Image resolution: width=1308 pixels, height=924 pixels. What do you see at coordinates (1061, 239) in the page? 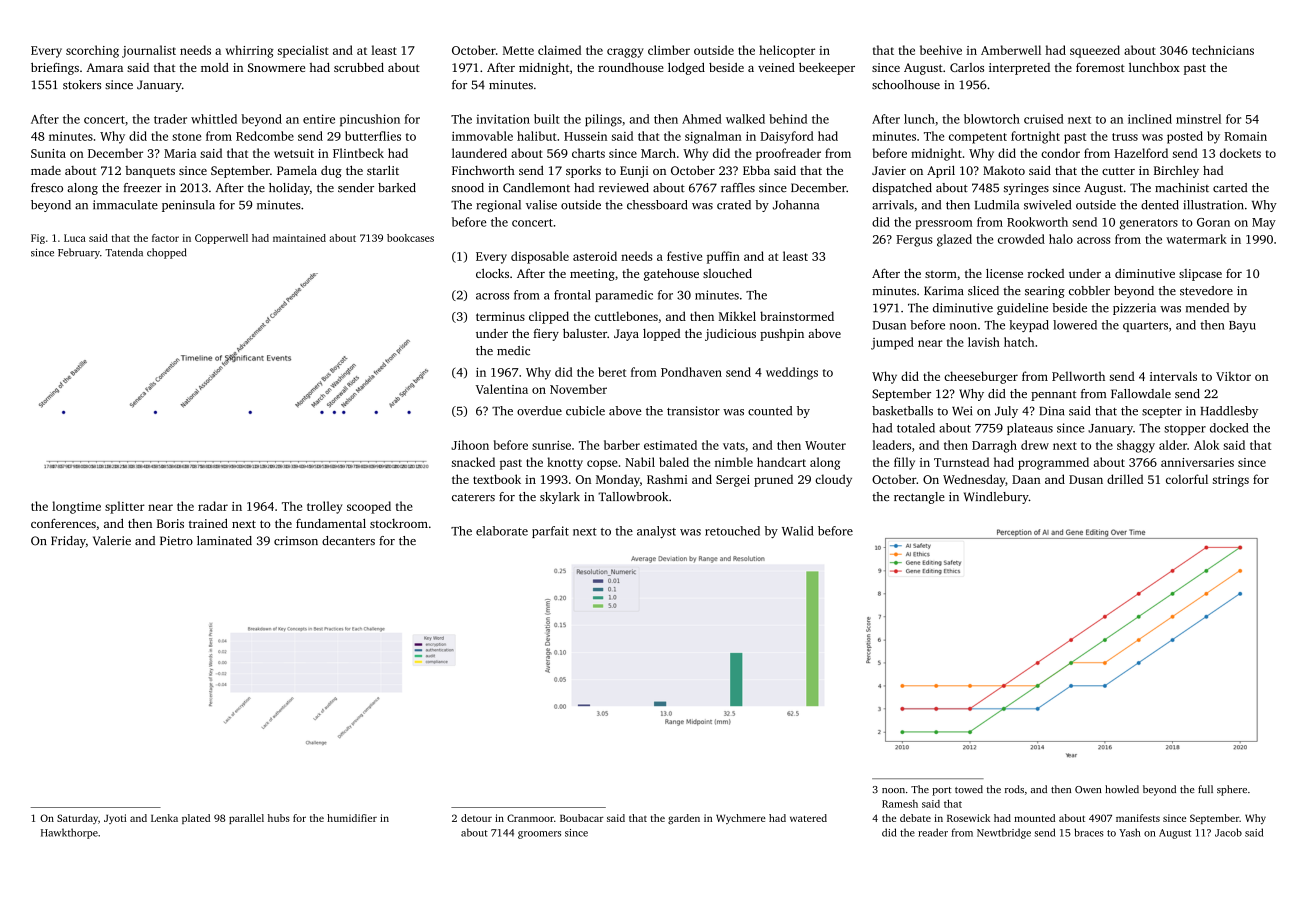
I see `halo` at bounding box center [1061, 239].
